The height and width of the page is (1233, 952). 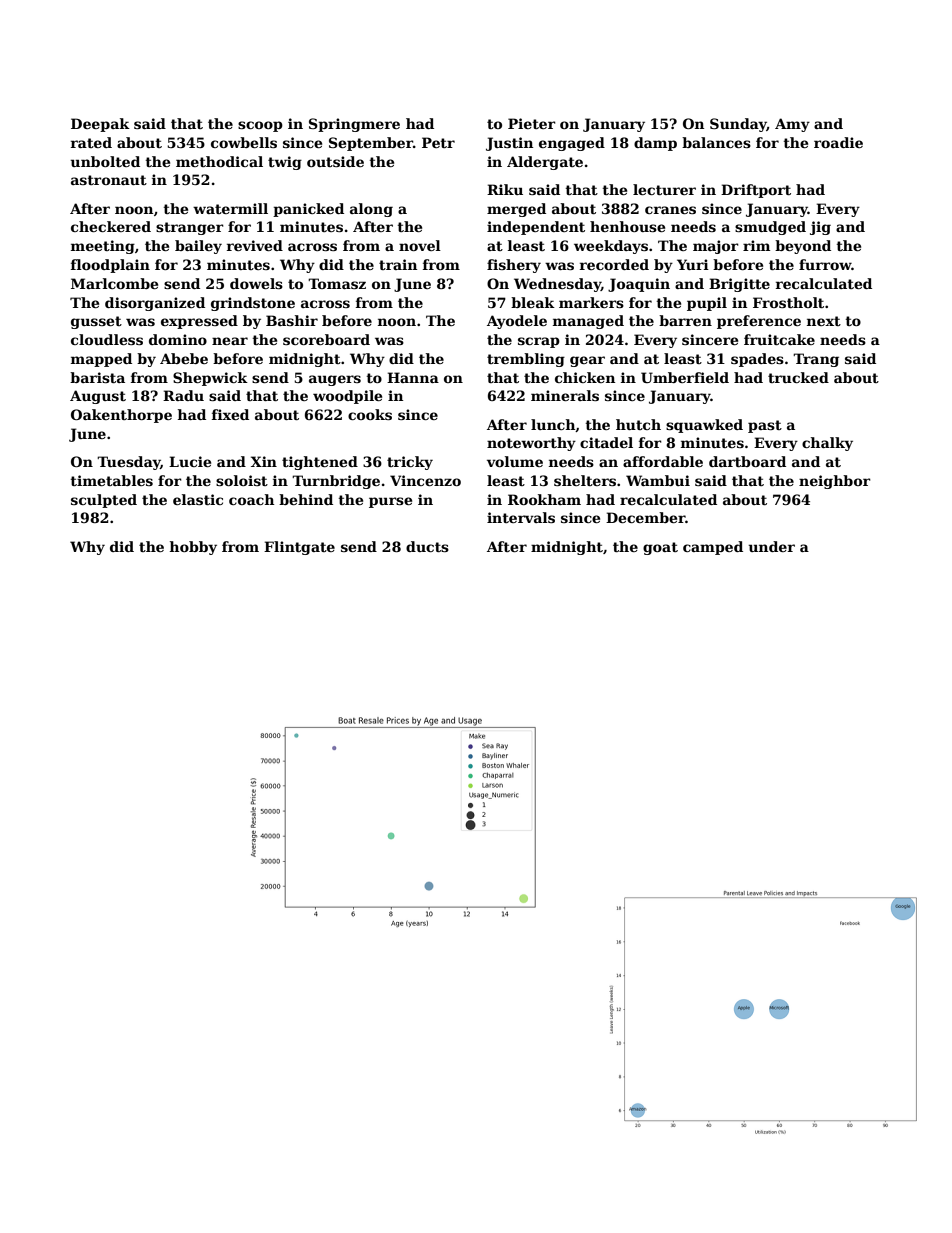 What do you see at coordinates (105, 161) in the page?
I see `unbolted` at bounding box center [105, 161].
